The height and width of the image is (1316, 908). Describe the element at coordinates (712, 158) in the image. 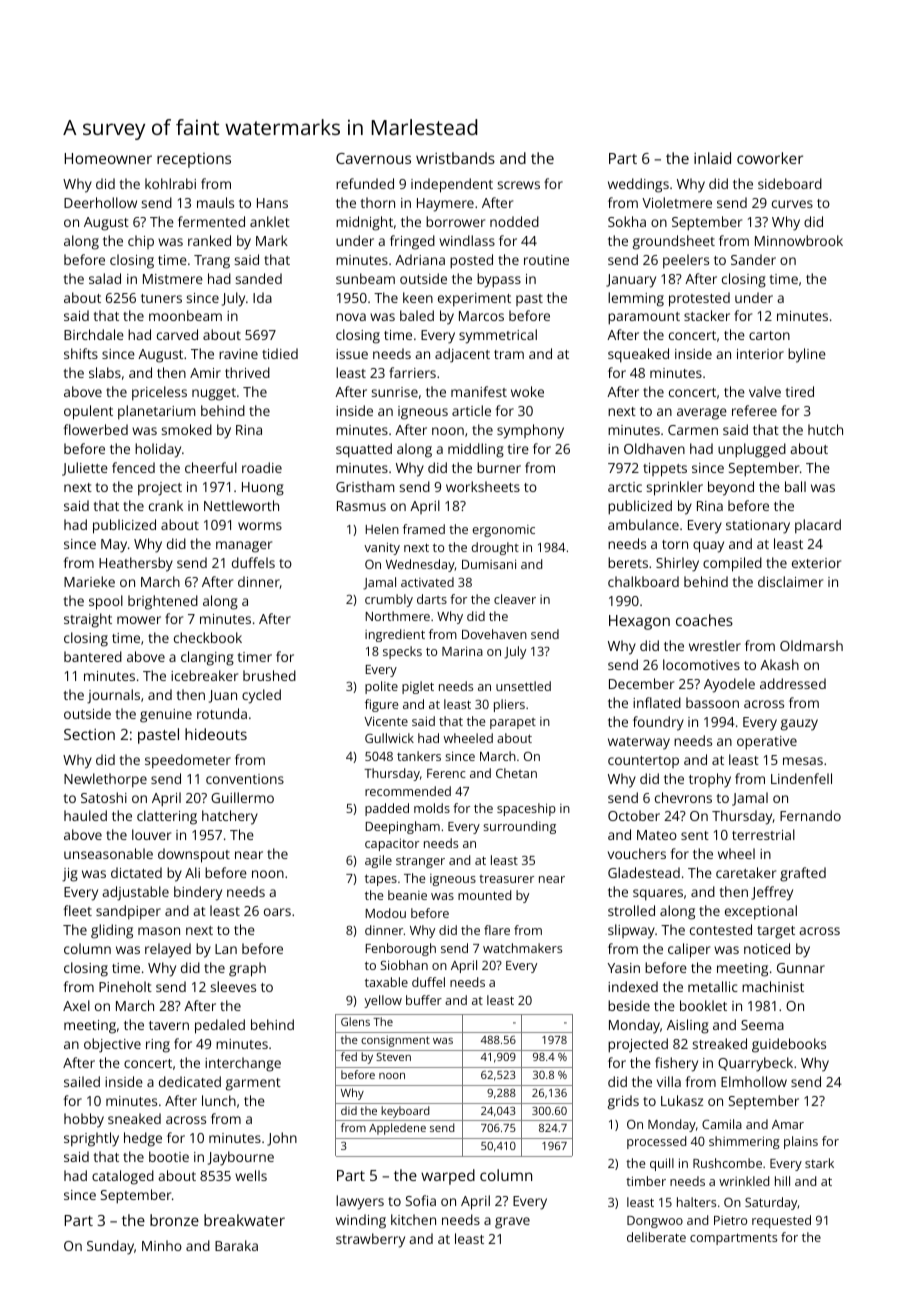

I see `inlaid` at that location.
